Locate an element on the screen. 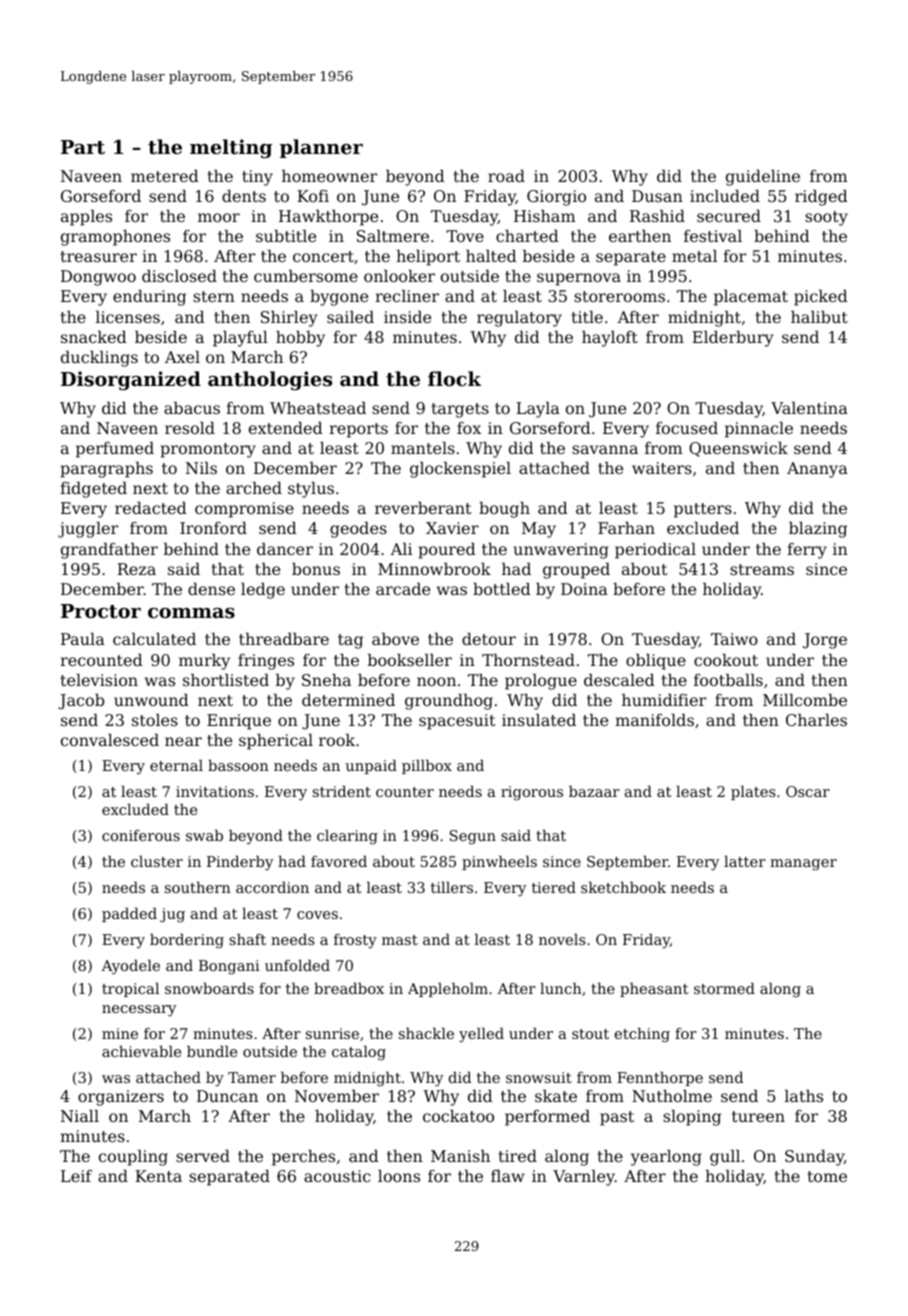 The height and width of the screenshot is (1316, 908). coniferous is located at coordinates (141, 835).
